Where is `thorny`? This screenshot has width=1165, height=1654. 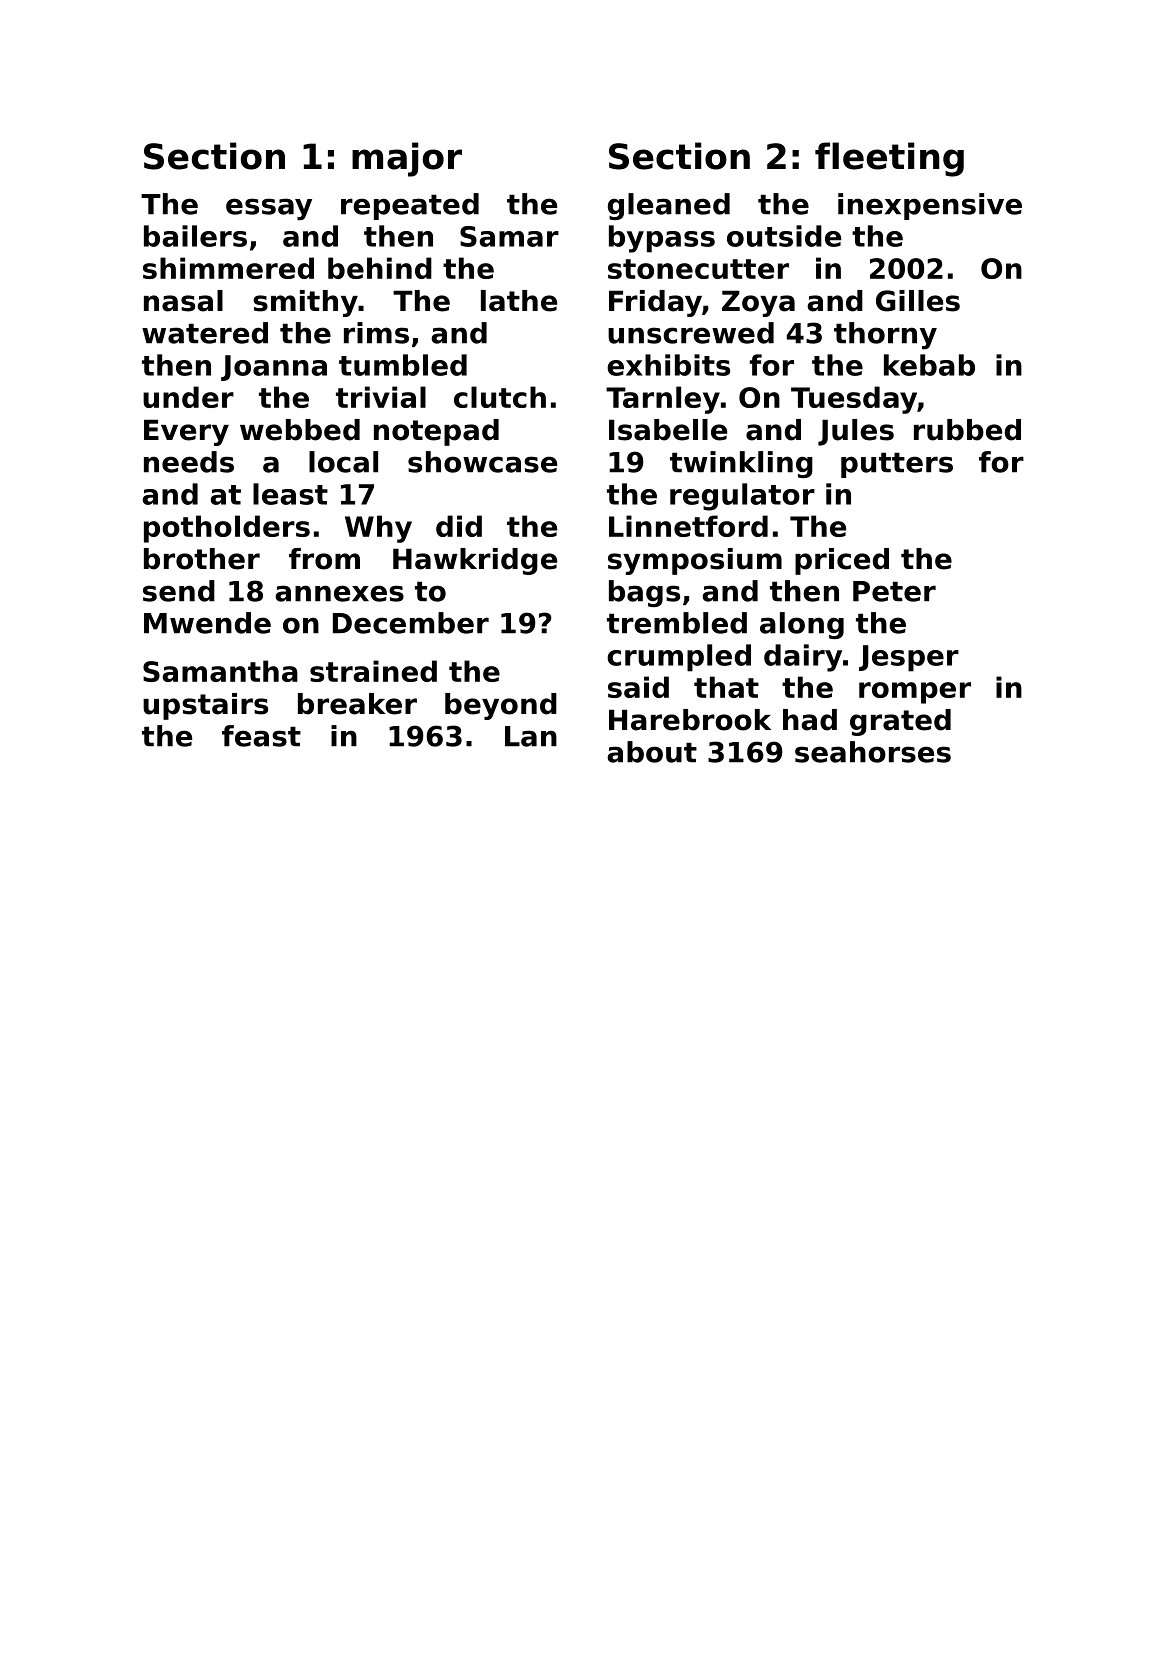 thorny is located at coordinates (885, 336).
